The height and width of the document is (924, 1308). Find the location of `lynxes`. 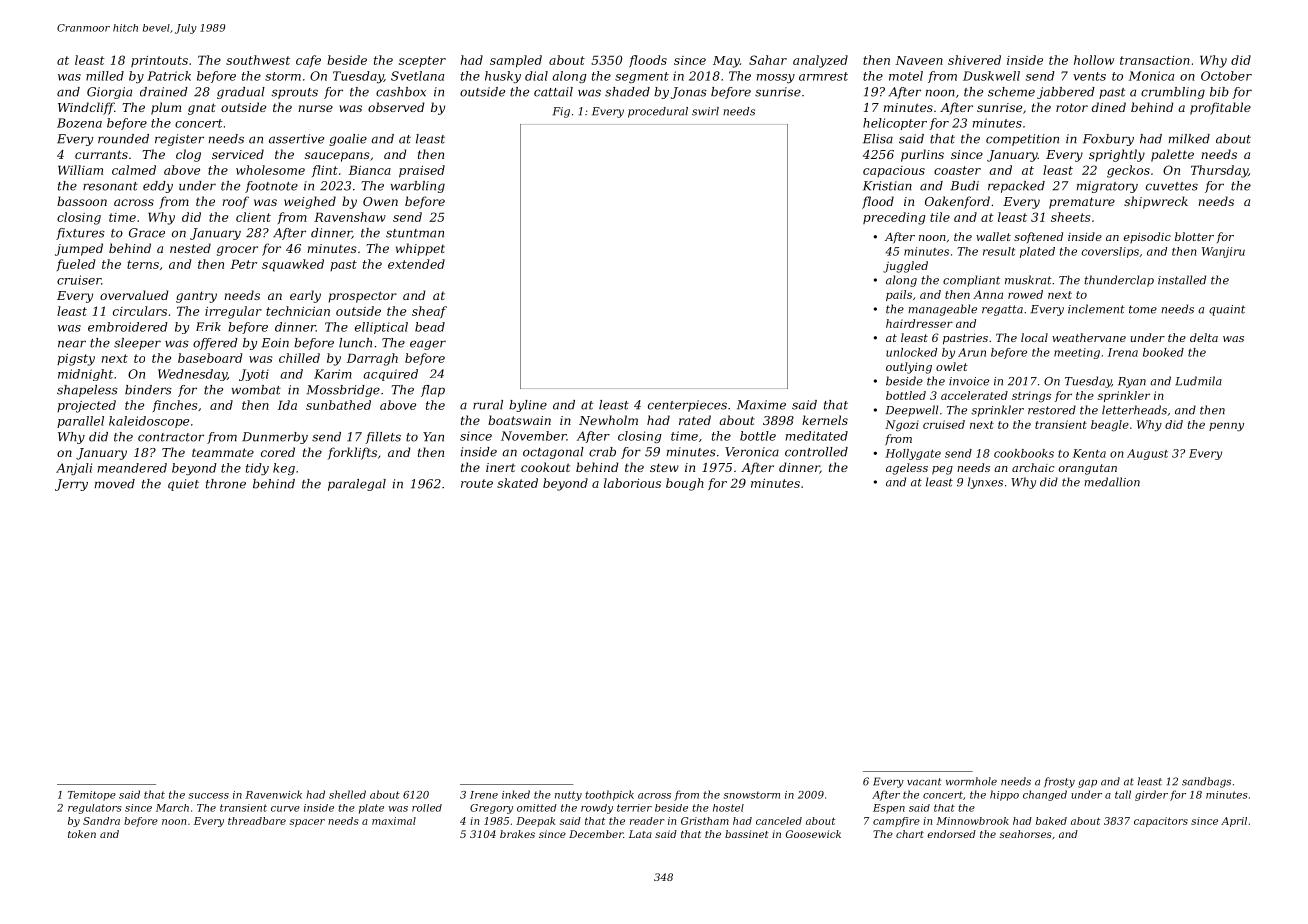

lynxes is located at coordinates (985, 483).
